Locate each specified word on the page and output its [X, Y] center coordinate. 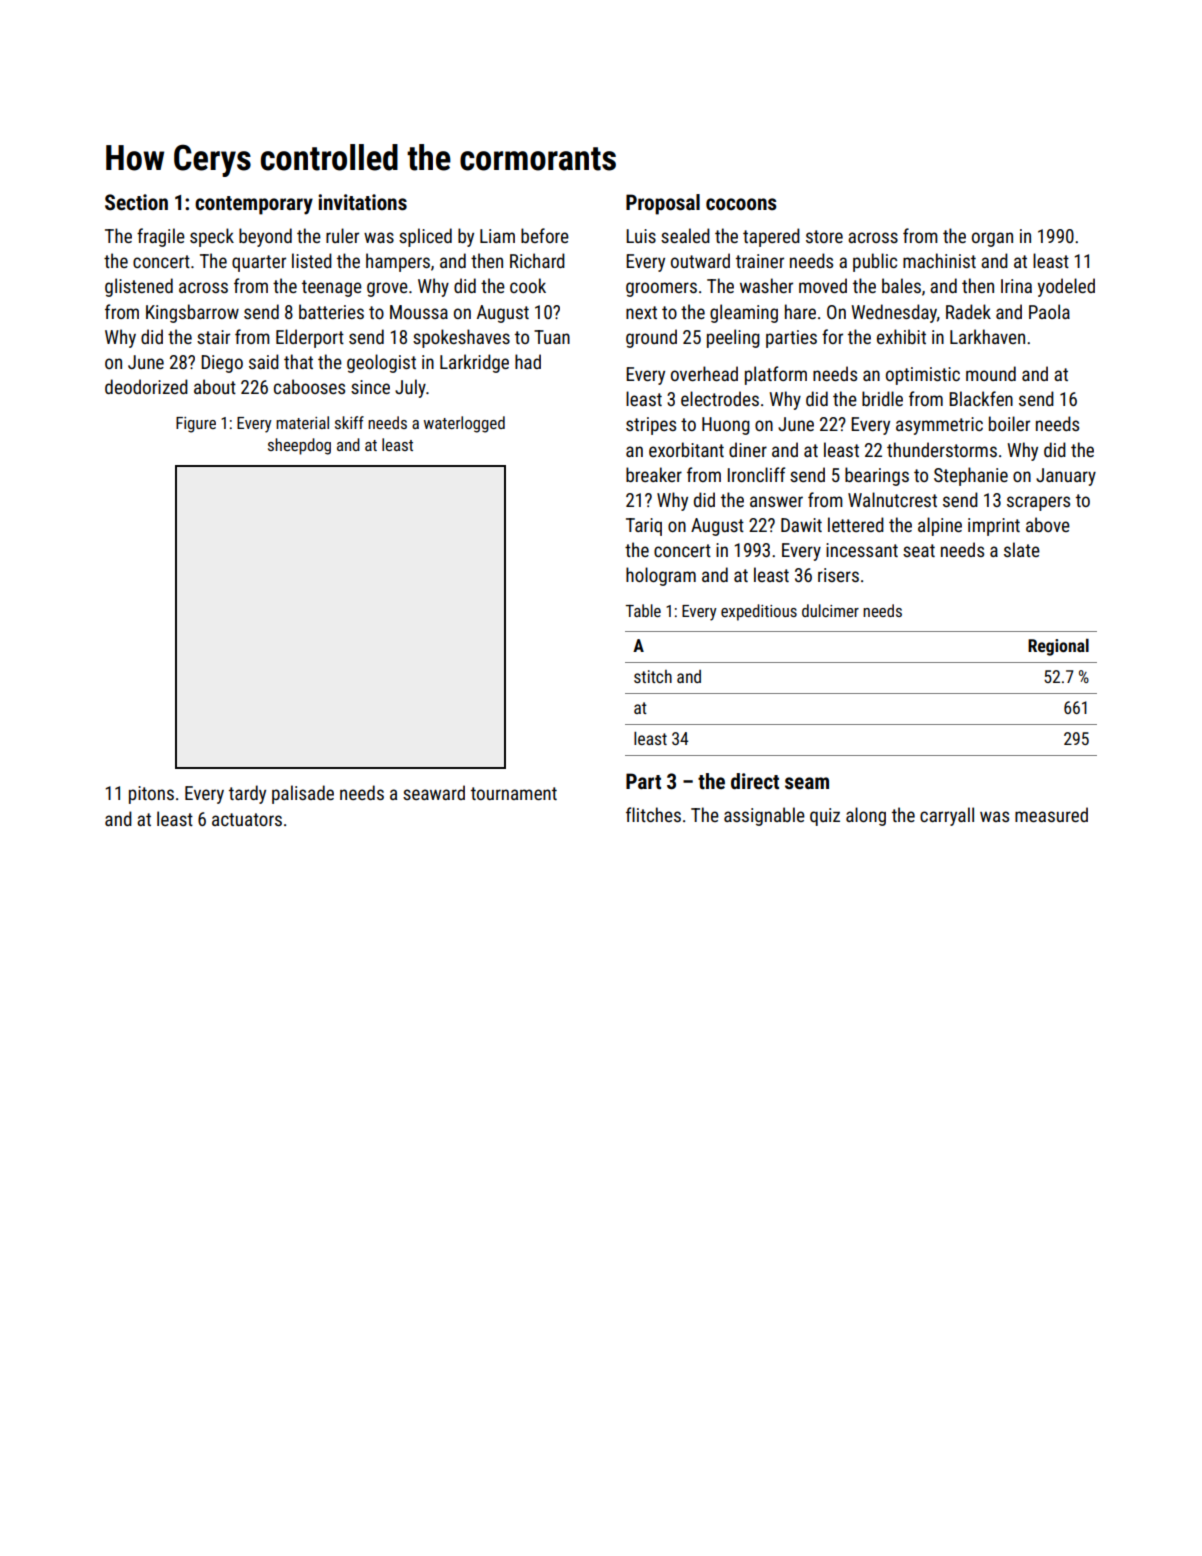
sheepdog [299, 446]
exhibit [901, 336]
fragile [161, 237]
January [1066, 477]
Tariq [644, 527]
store [824, 236]
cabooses [309, 386]
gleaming [744, 313]
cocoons [741, 204]
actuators [247, 819]
